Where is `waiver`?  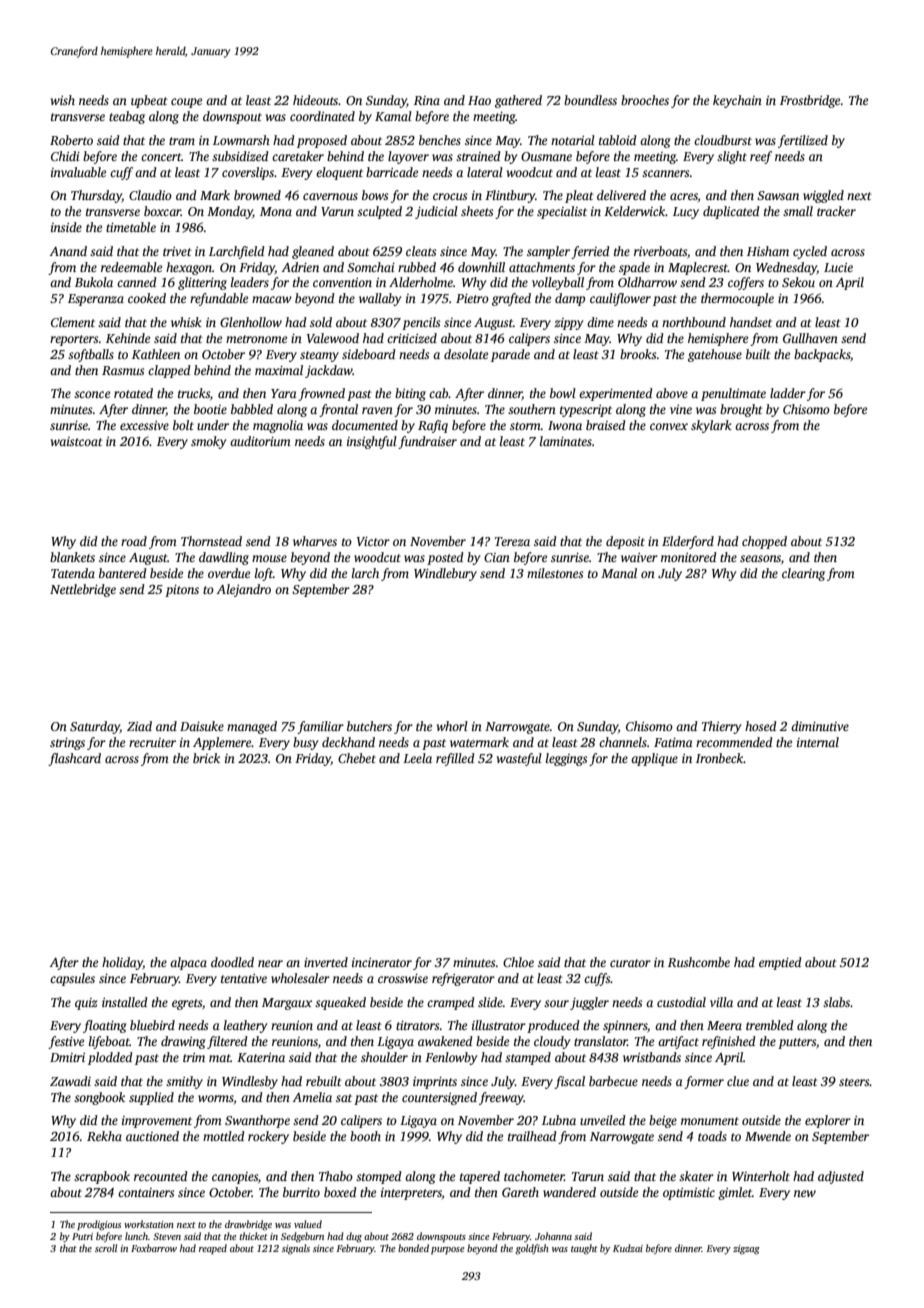
waiver is located at coordinates (639, 557).
